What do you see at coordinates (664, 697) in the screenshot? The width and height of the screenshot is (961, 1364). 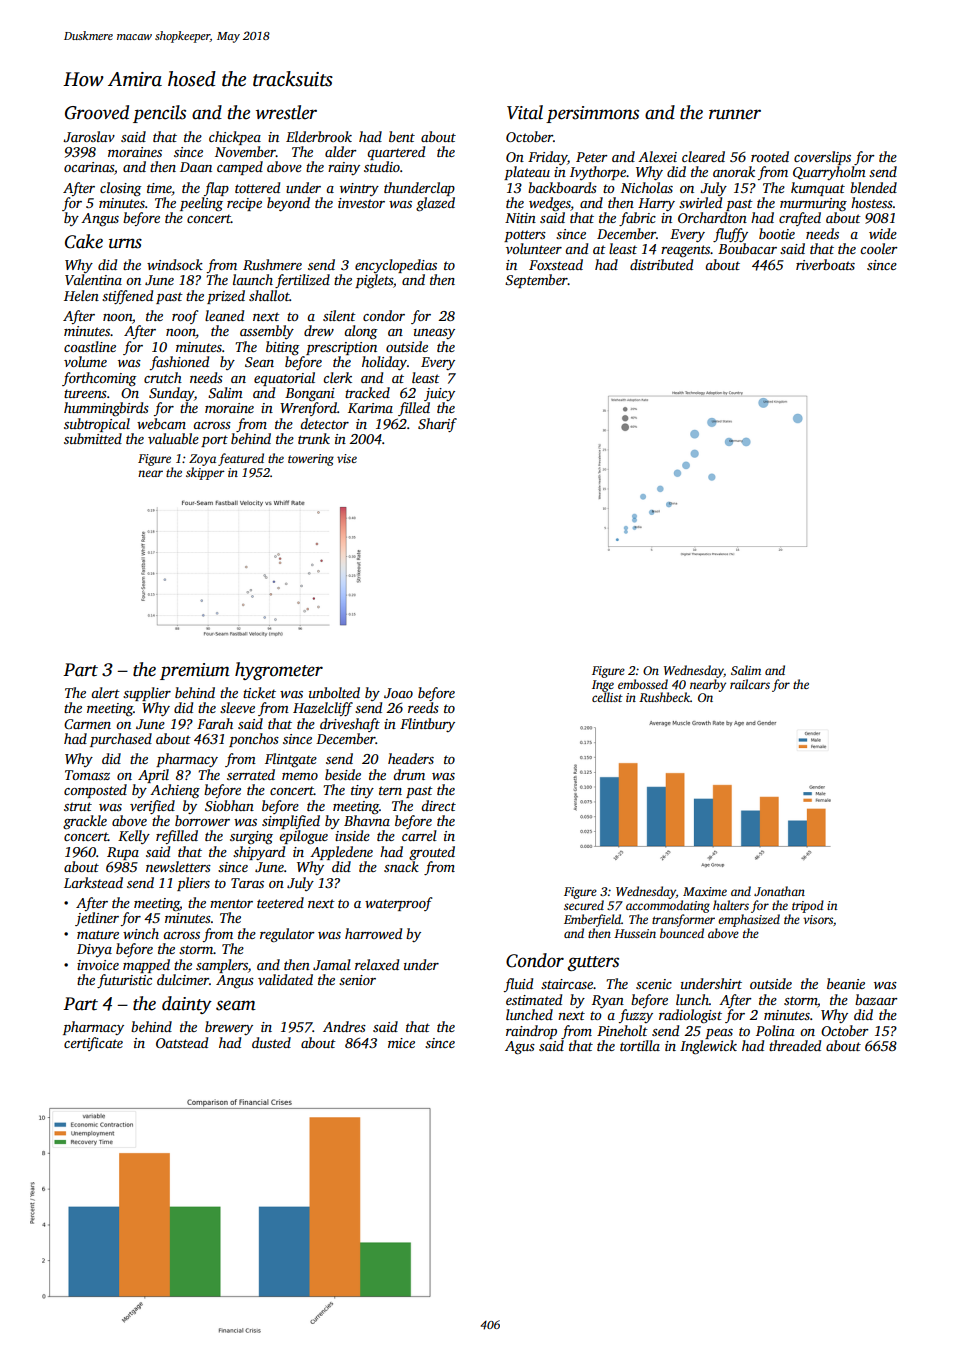 I see `Rushbeck` at bounding box center [664, 697].
